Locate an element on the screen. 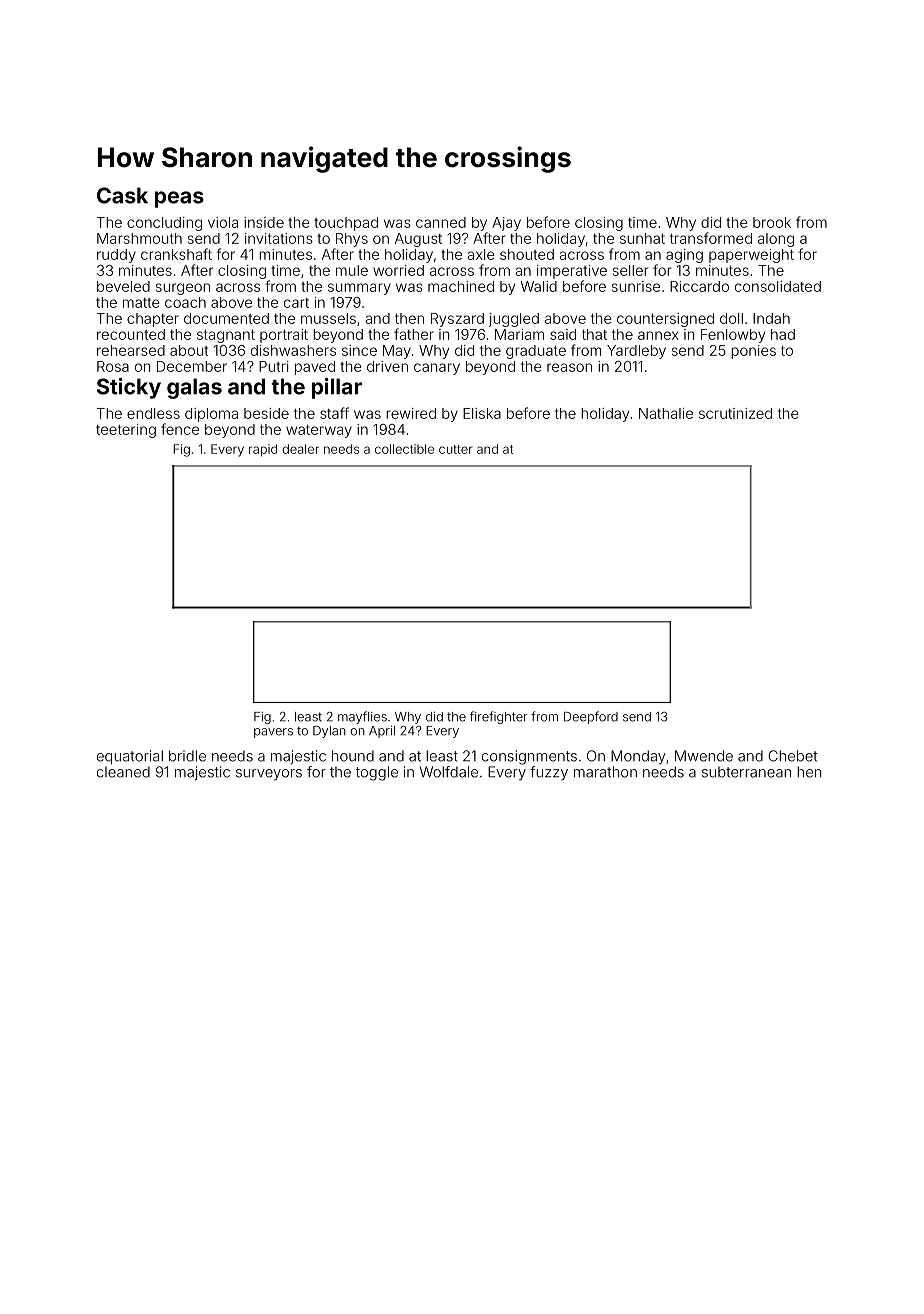 The image size is (924, 1314). Nathalie is located at coordinates (666, 413).
